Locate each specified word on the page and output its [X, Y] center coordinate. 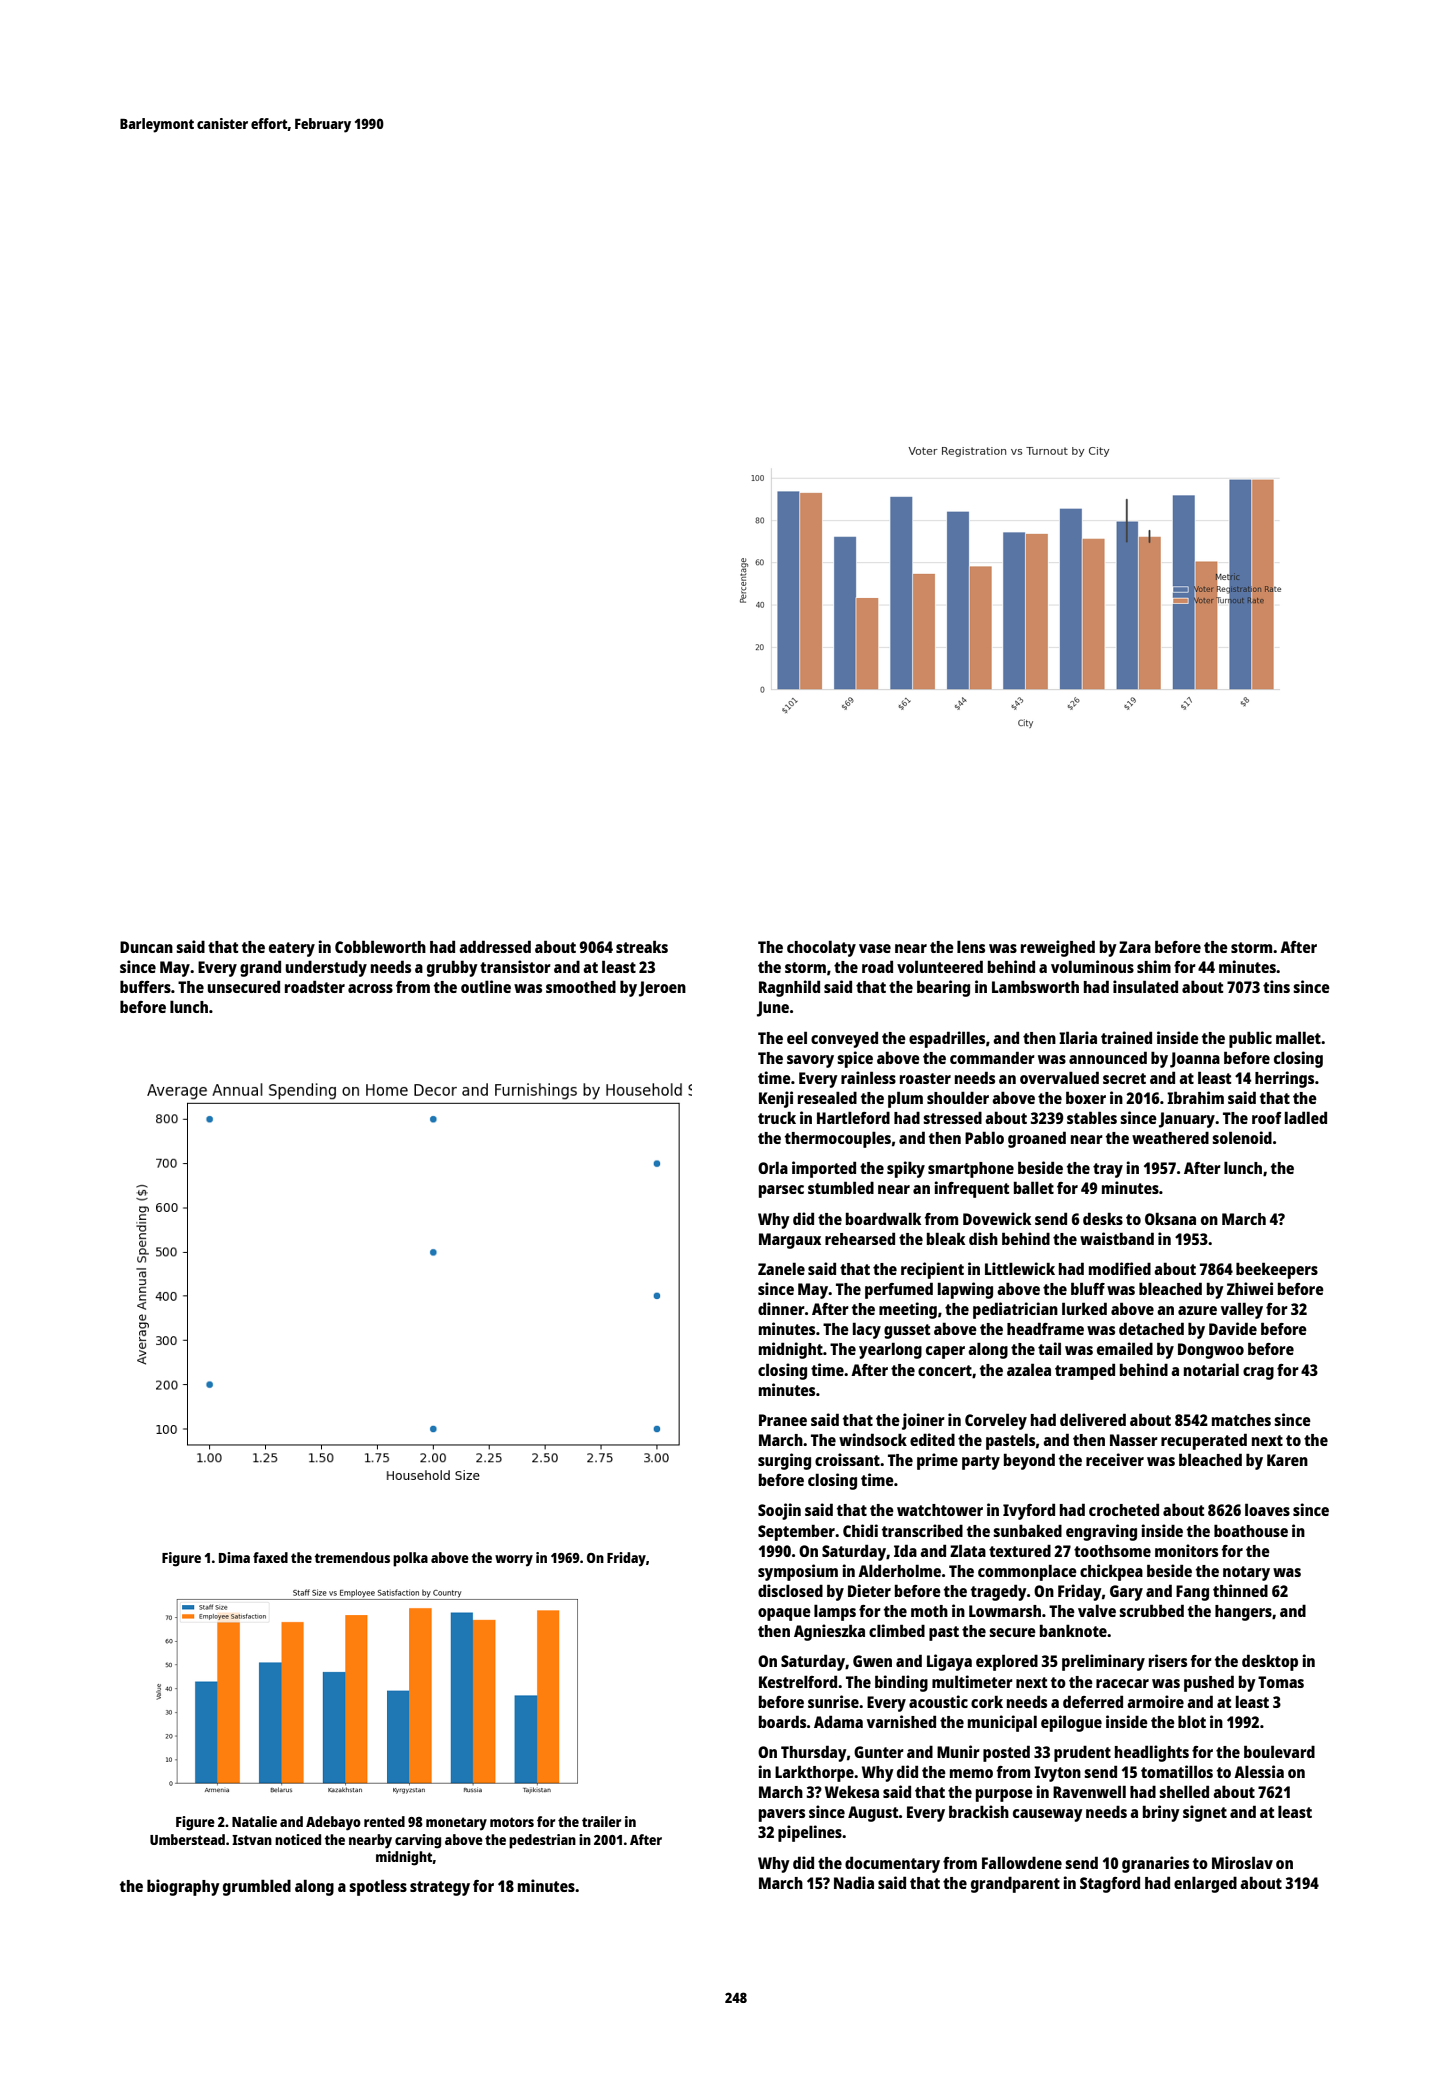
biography [183, 1887]
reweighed [1058, 948]
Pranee [783, 1420]
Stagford [1110, 1884]
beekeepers [1277, 1270]
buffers [145, 986]
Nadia [854, 1882]
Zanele [781, 1268]
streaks [642, 946]
